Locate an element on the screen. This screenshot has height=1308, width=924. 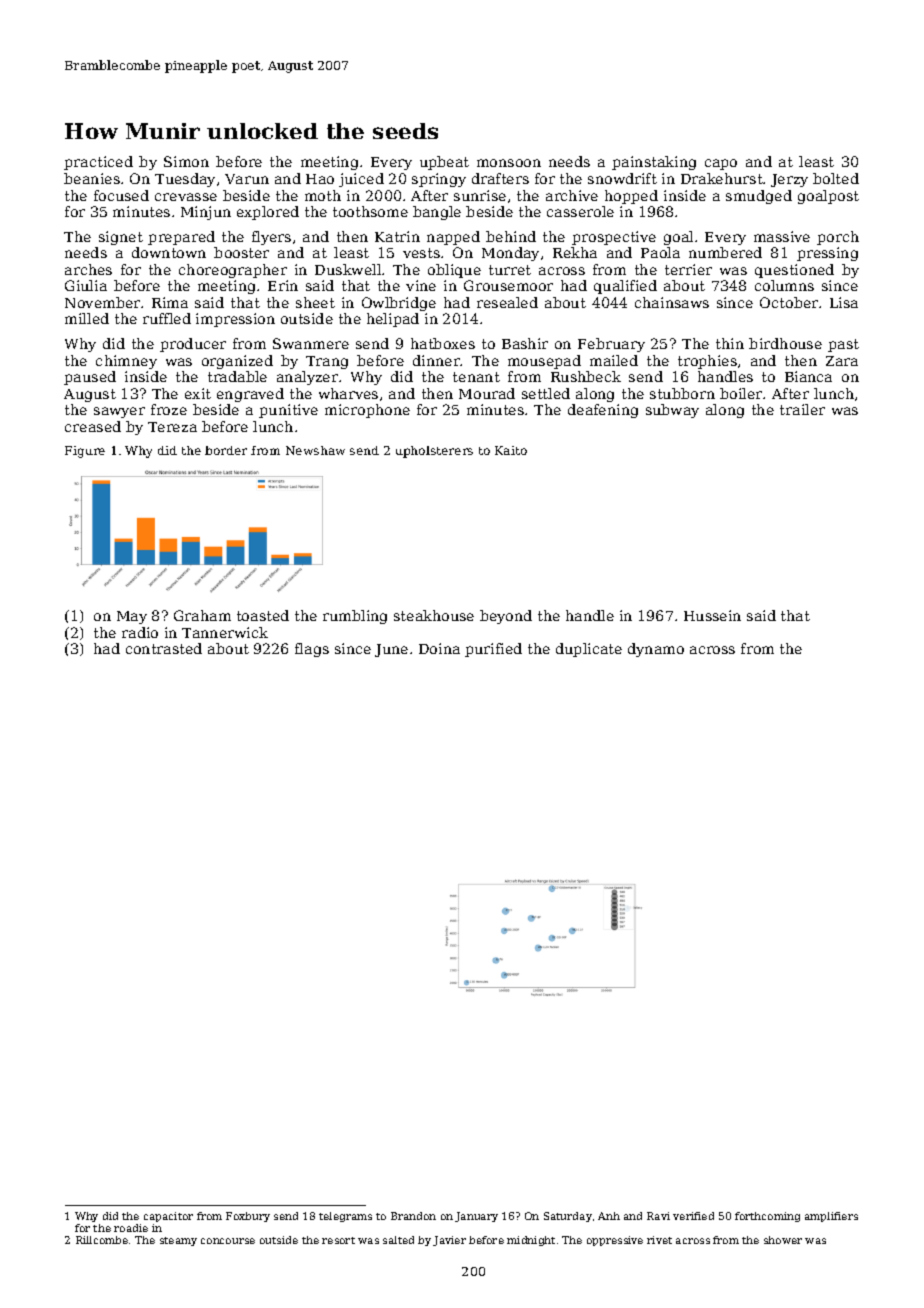
toothsome is located at coordinates (370, 211).
